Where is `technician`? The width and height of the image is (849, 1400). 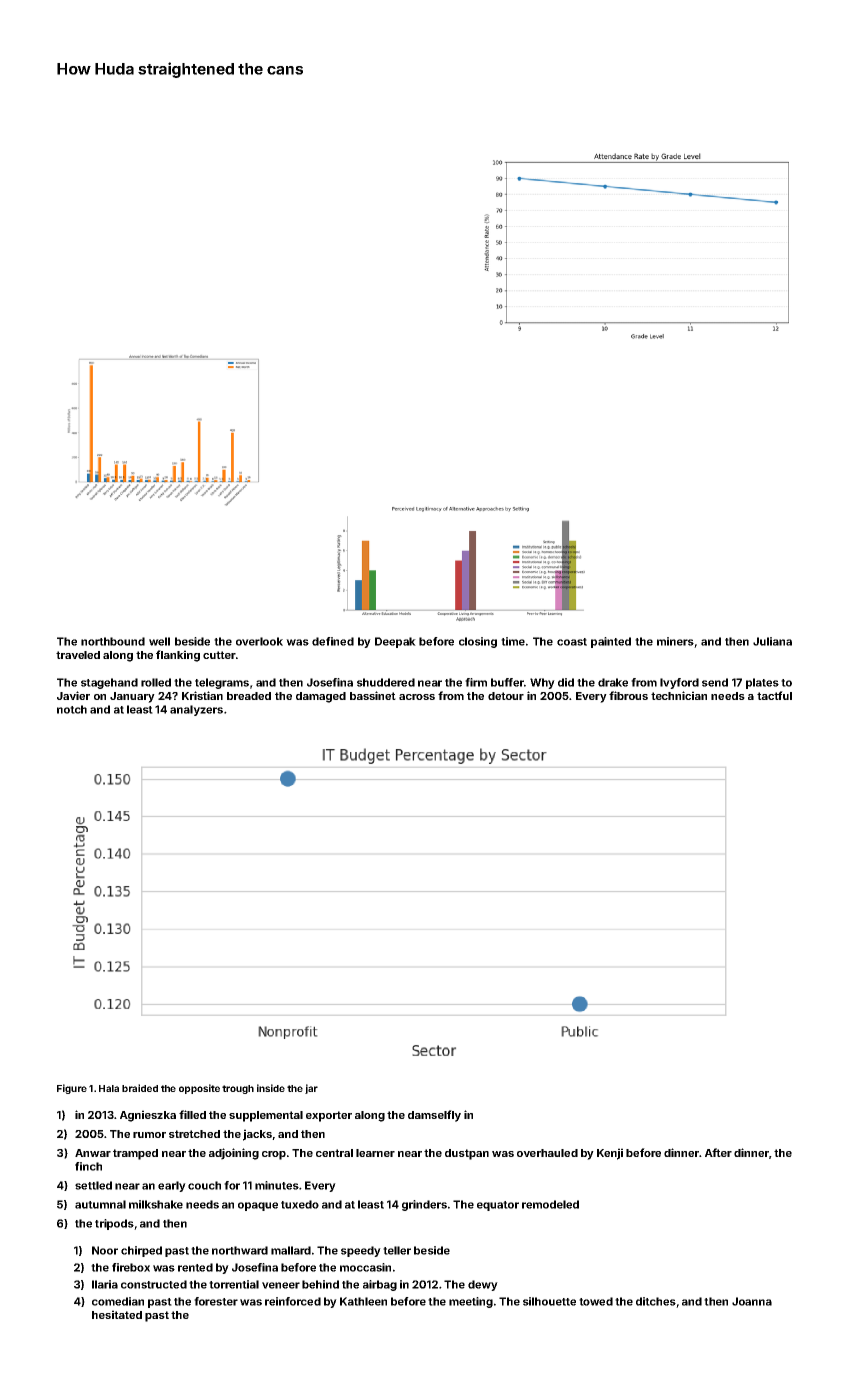
technician is located at coordinates (679, 695).
